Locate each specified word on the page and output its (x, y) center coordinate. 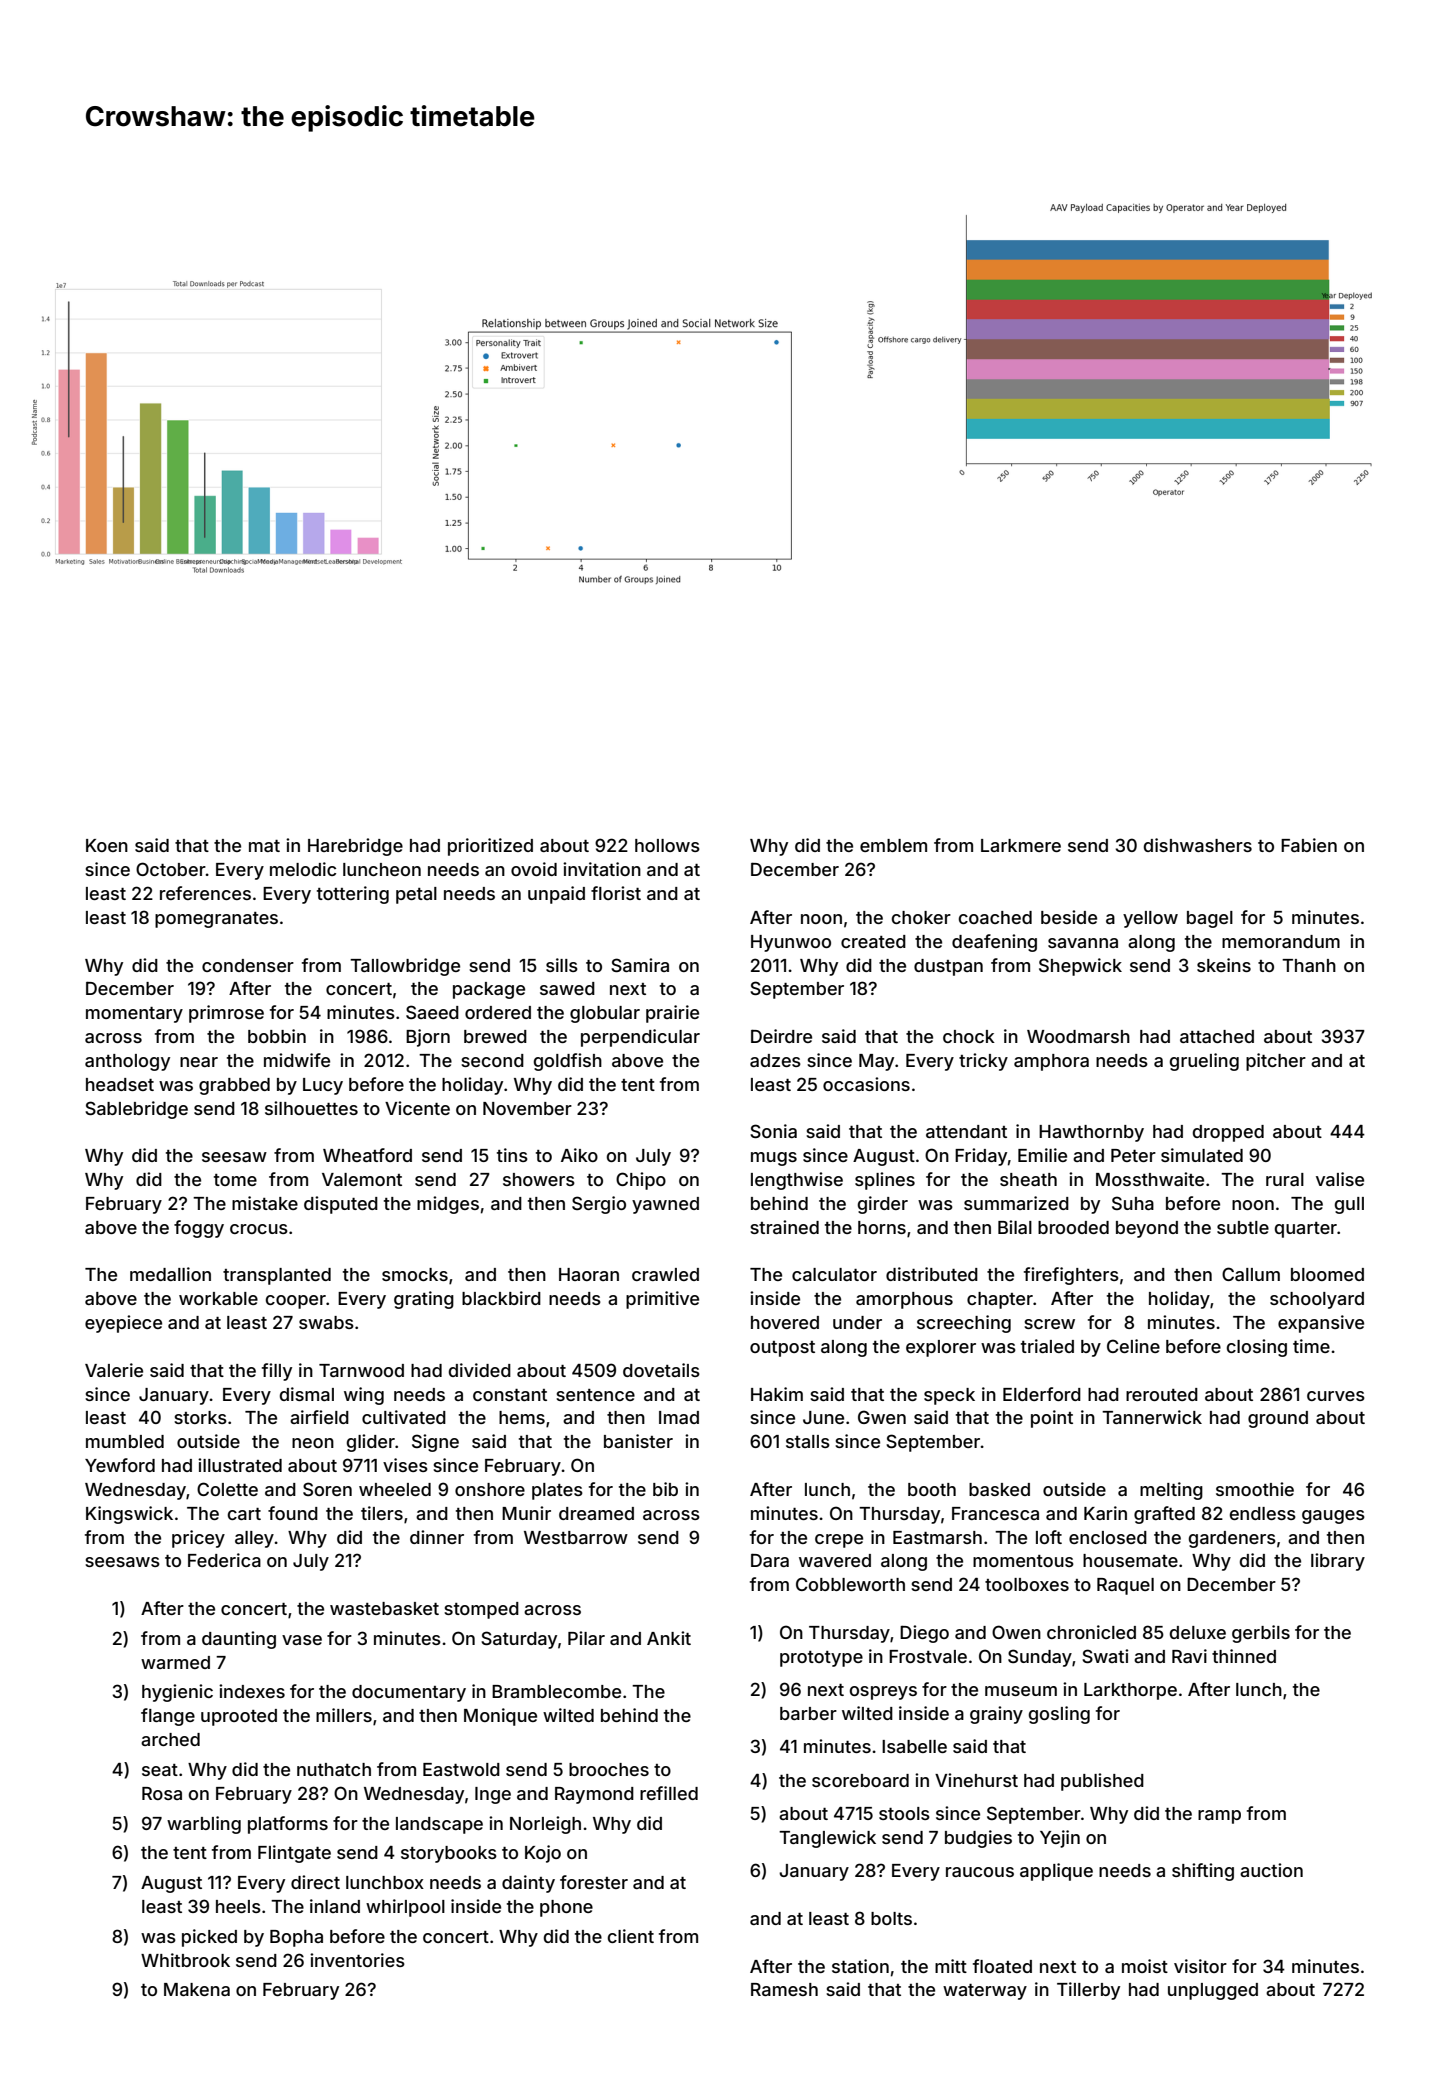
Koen (107, 845)
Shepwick (1080, 967)
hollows (667, 845)
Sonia (773, 1131)
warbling (204, 1825)
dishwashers (1198, 845)
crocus (259, 1229)
